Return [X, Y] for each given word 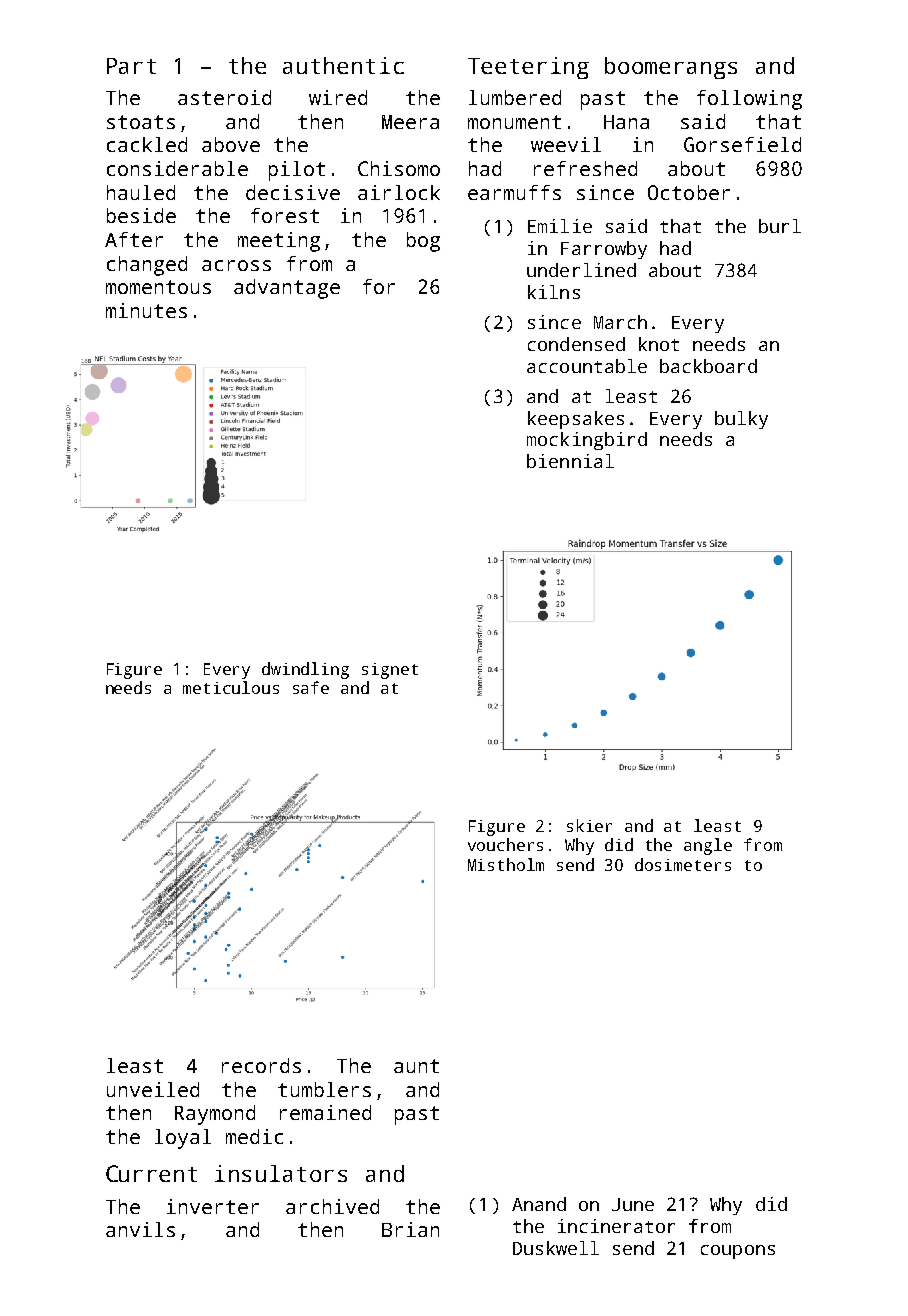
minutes [146, 310]
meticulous [231, 687]
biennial [570, 461]
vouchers [505, 844]
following [749, 100]
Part [131, 66]
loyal [183, 1139]
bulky [741, 420]
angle [708, 846]
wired [338, 97]
